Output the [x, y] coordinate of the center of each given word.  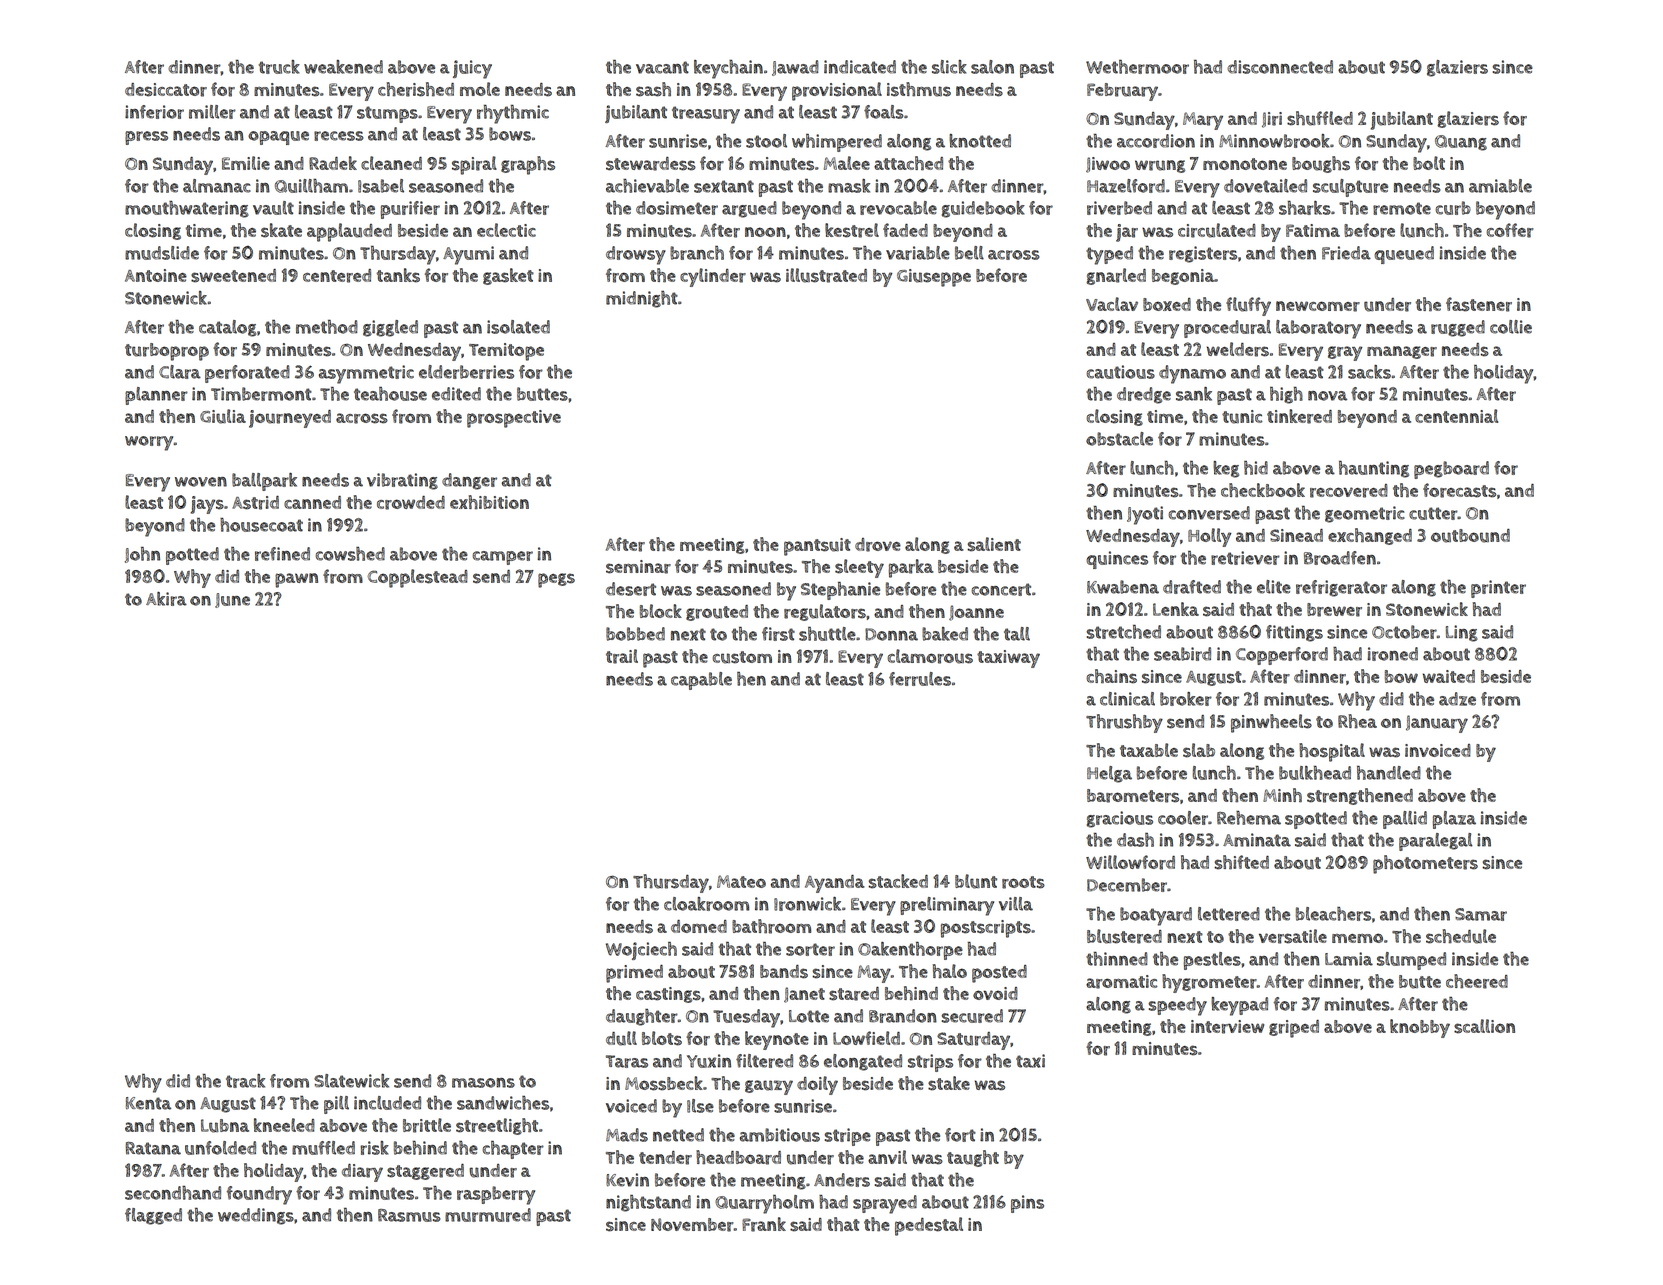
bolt [1429, 163]
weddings [256, 1216]
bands [784, 972]
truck [279, 67]
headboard [738, 1157]
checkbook [1263, 490]
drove [878, 545]
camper [503, 558]
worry [149, 443]
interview [1227, 1027]
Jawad [795, 68]
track [245, 1081]
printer [1498, 589]
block [661, 611]
